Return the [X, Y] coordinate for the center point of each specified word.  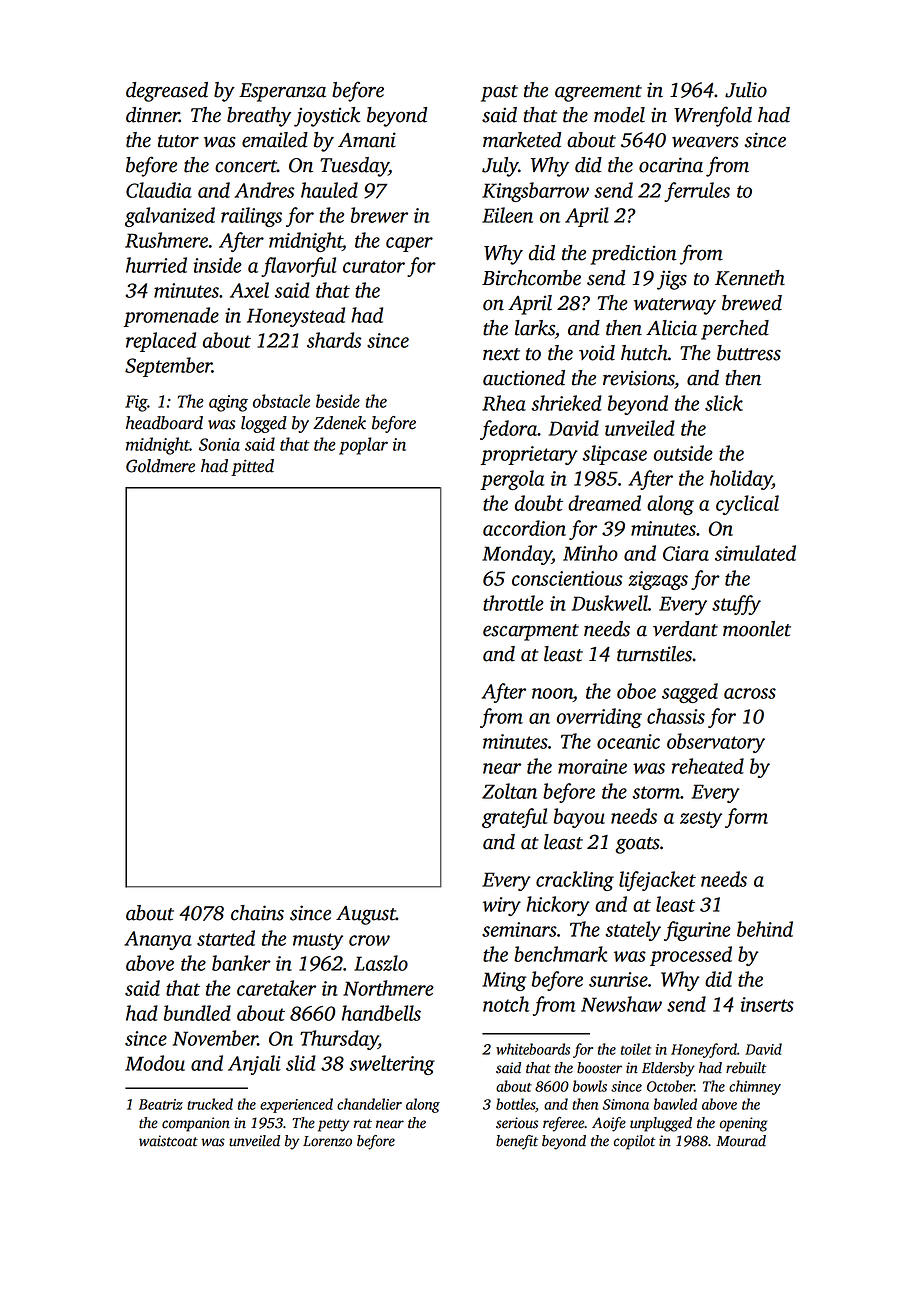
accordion [524, 528]
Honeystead [296, 317]
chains [257, 913]
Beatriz [161, 1104]
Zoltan [509, 791]
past [499, 93]
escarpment [531, 632]
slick [724, 403]
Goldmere [160, 466]
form [746, 818]
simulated [755, 553]
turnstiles [654, 654]
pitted [252, 467]
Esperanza [282, 92]
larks [535, 328]
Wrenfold [713, 116]
